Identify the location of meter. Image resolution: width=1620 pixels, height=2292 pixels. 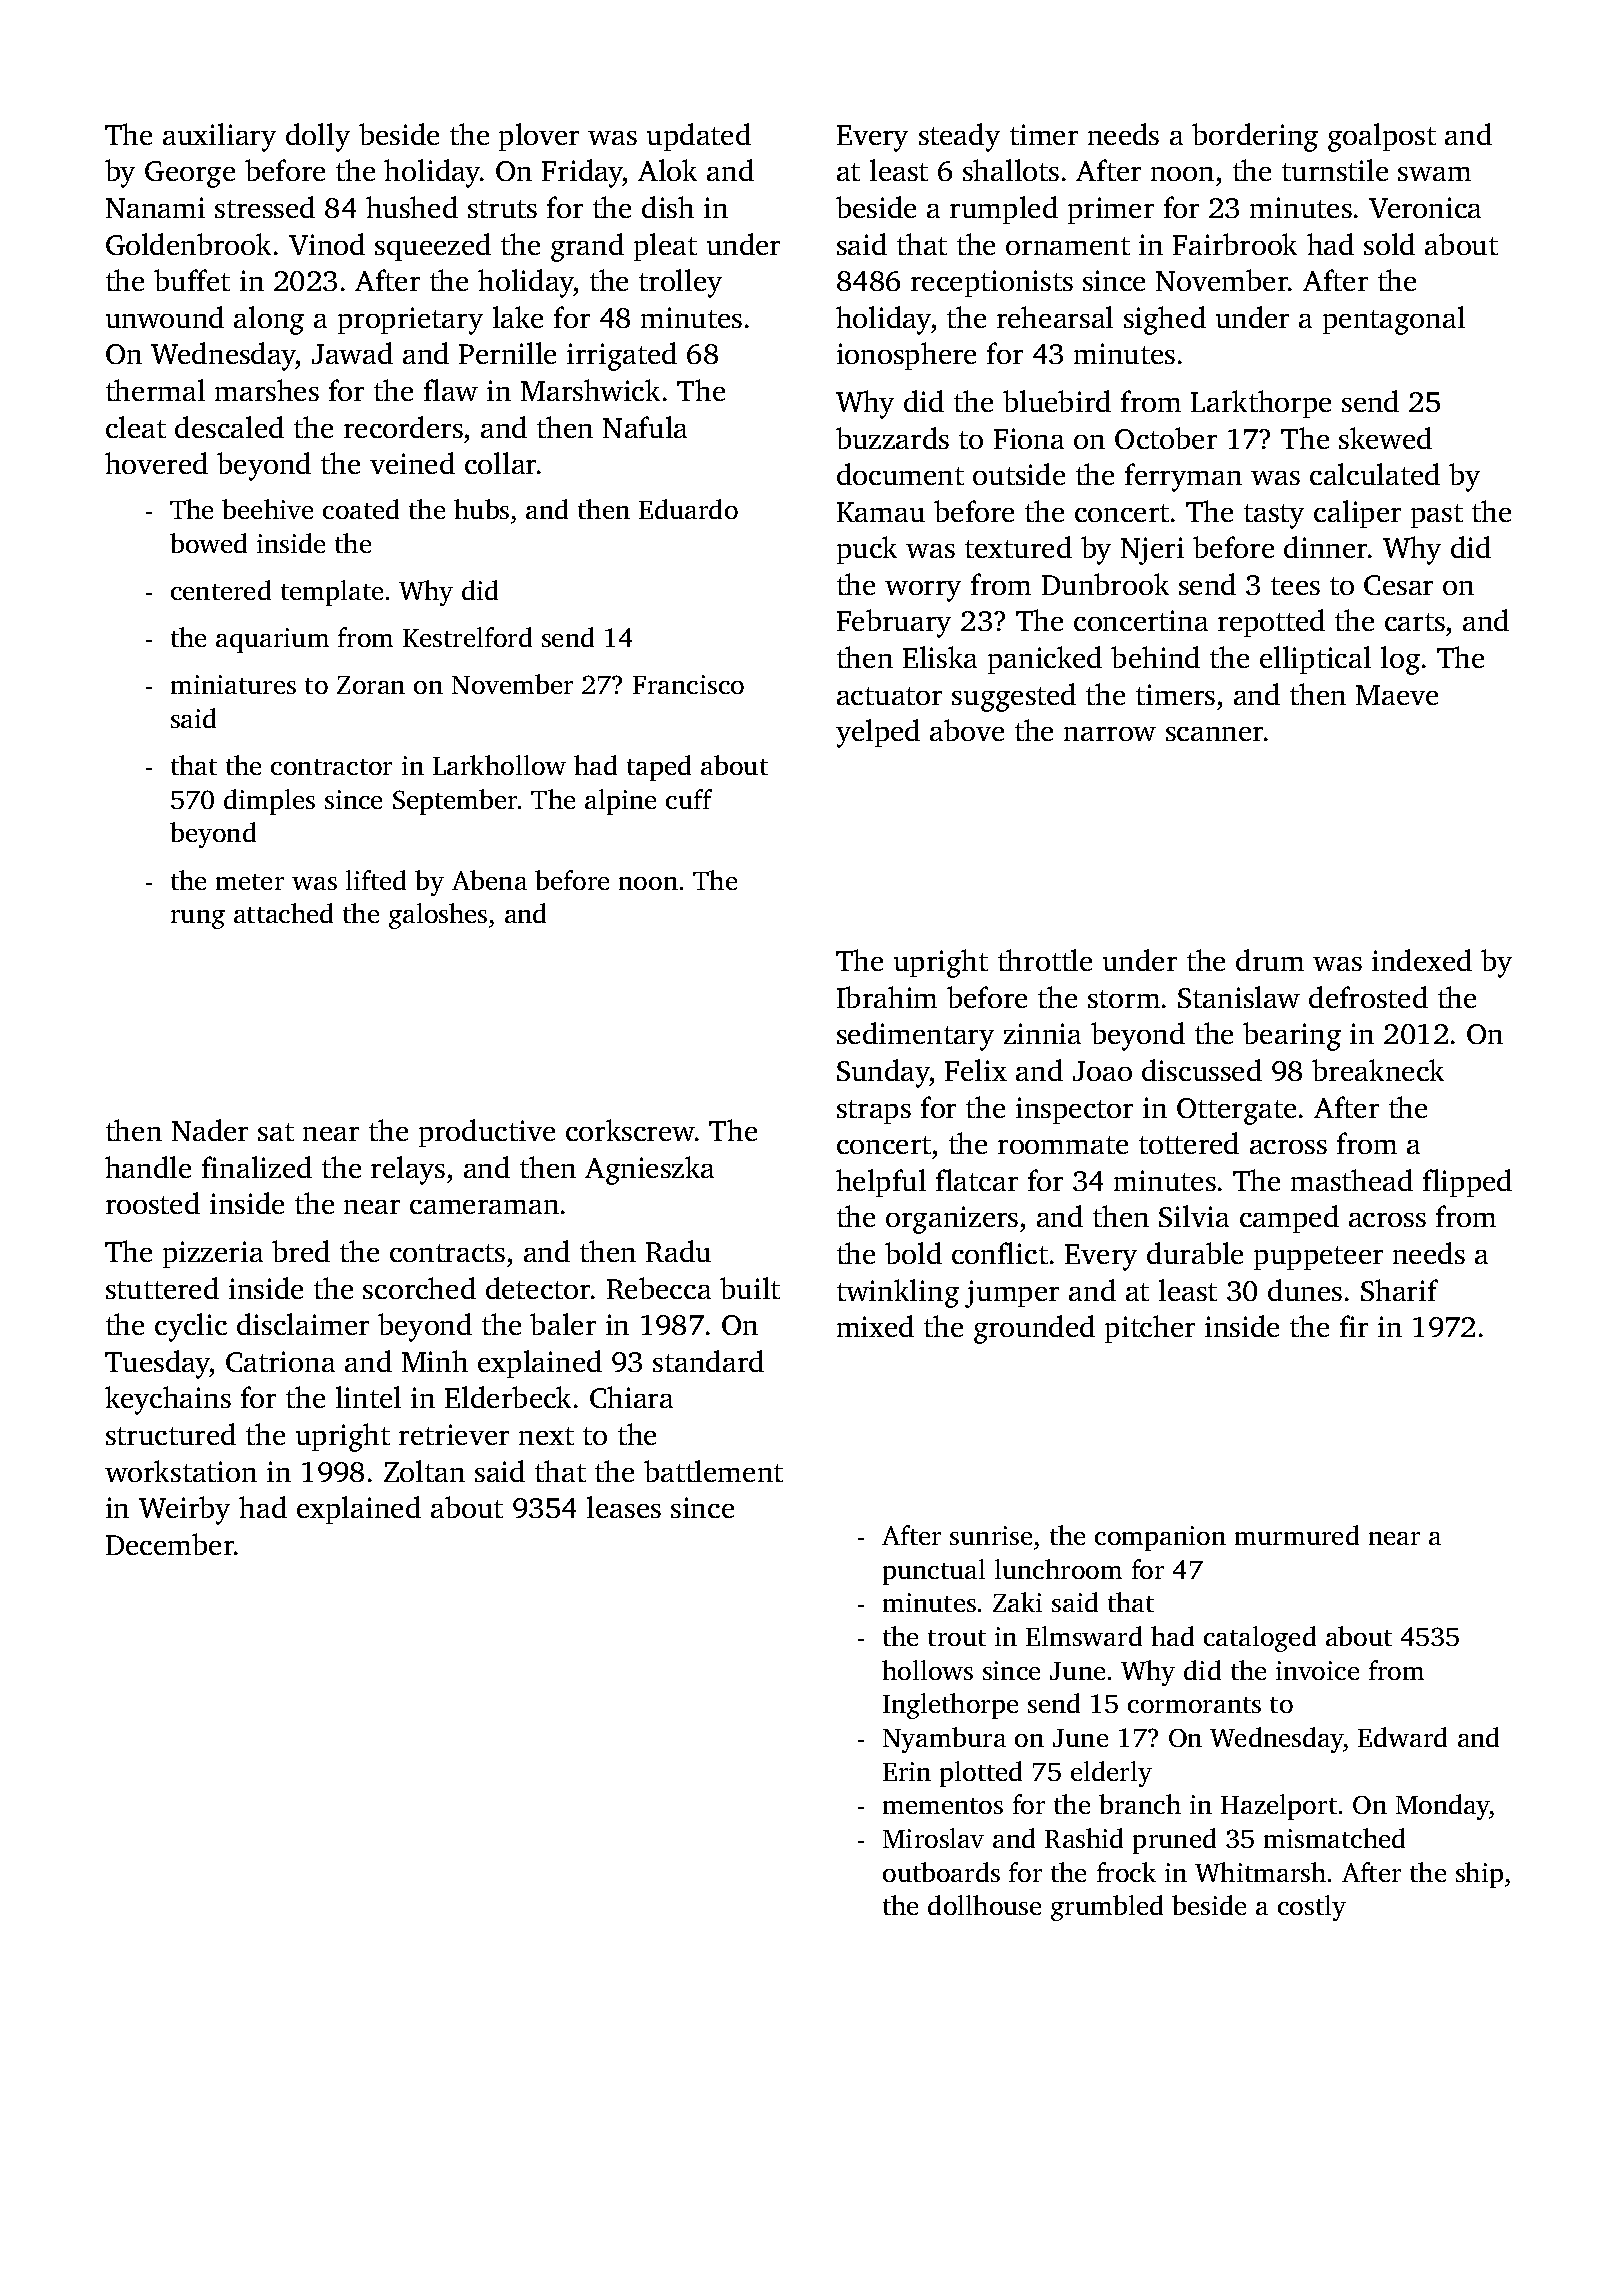
(250, 882).
